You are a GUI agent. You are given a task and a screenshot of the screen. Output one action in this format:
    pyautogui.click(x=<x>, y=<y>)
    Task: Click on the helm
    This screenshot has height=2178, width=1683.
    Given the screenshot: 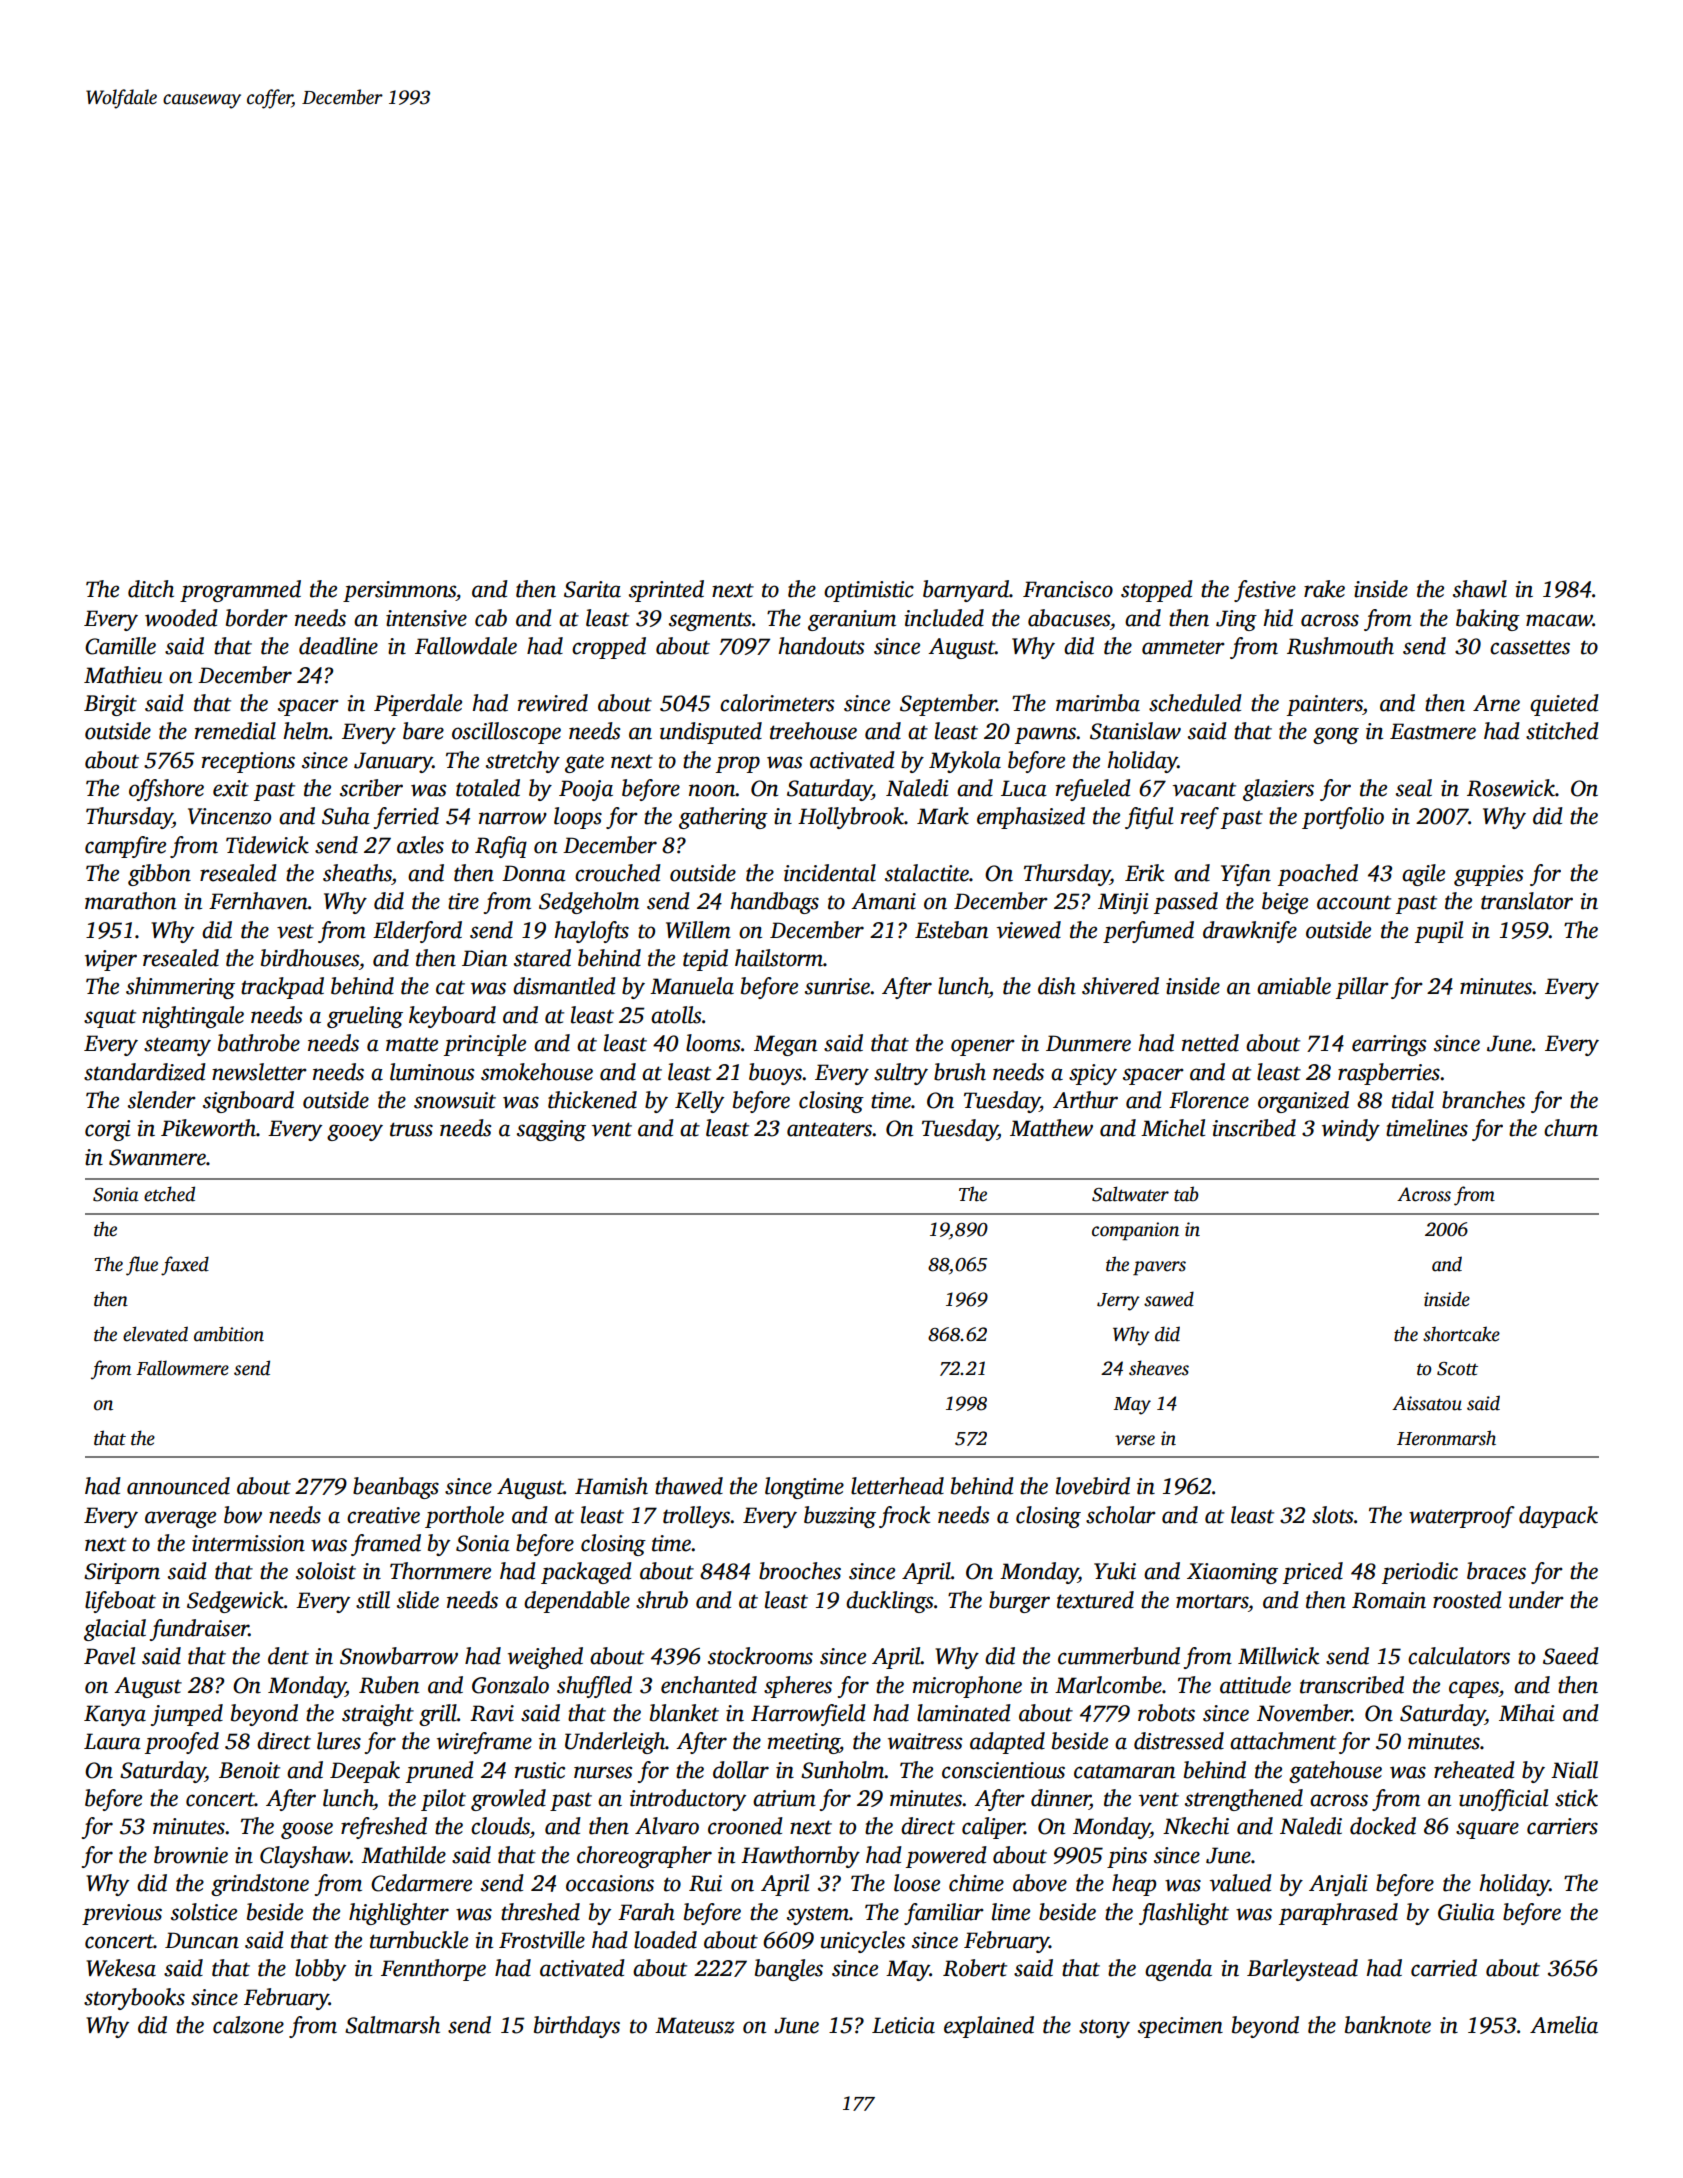 What is the action you would take?
    pyautogui.click(x=306, y=731)
